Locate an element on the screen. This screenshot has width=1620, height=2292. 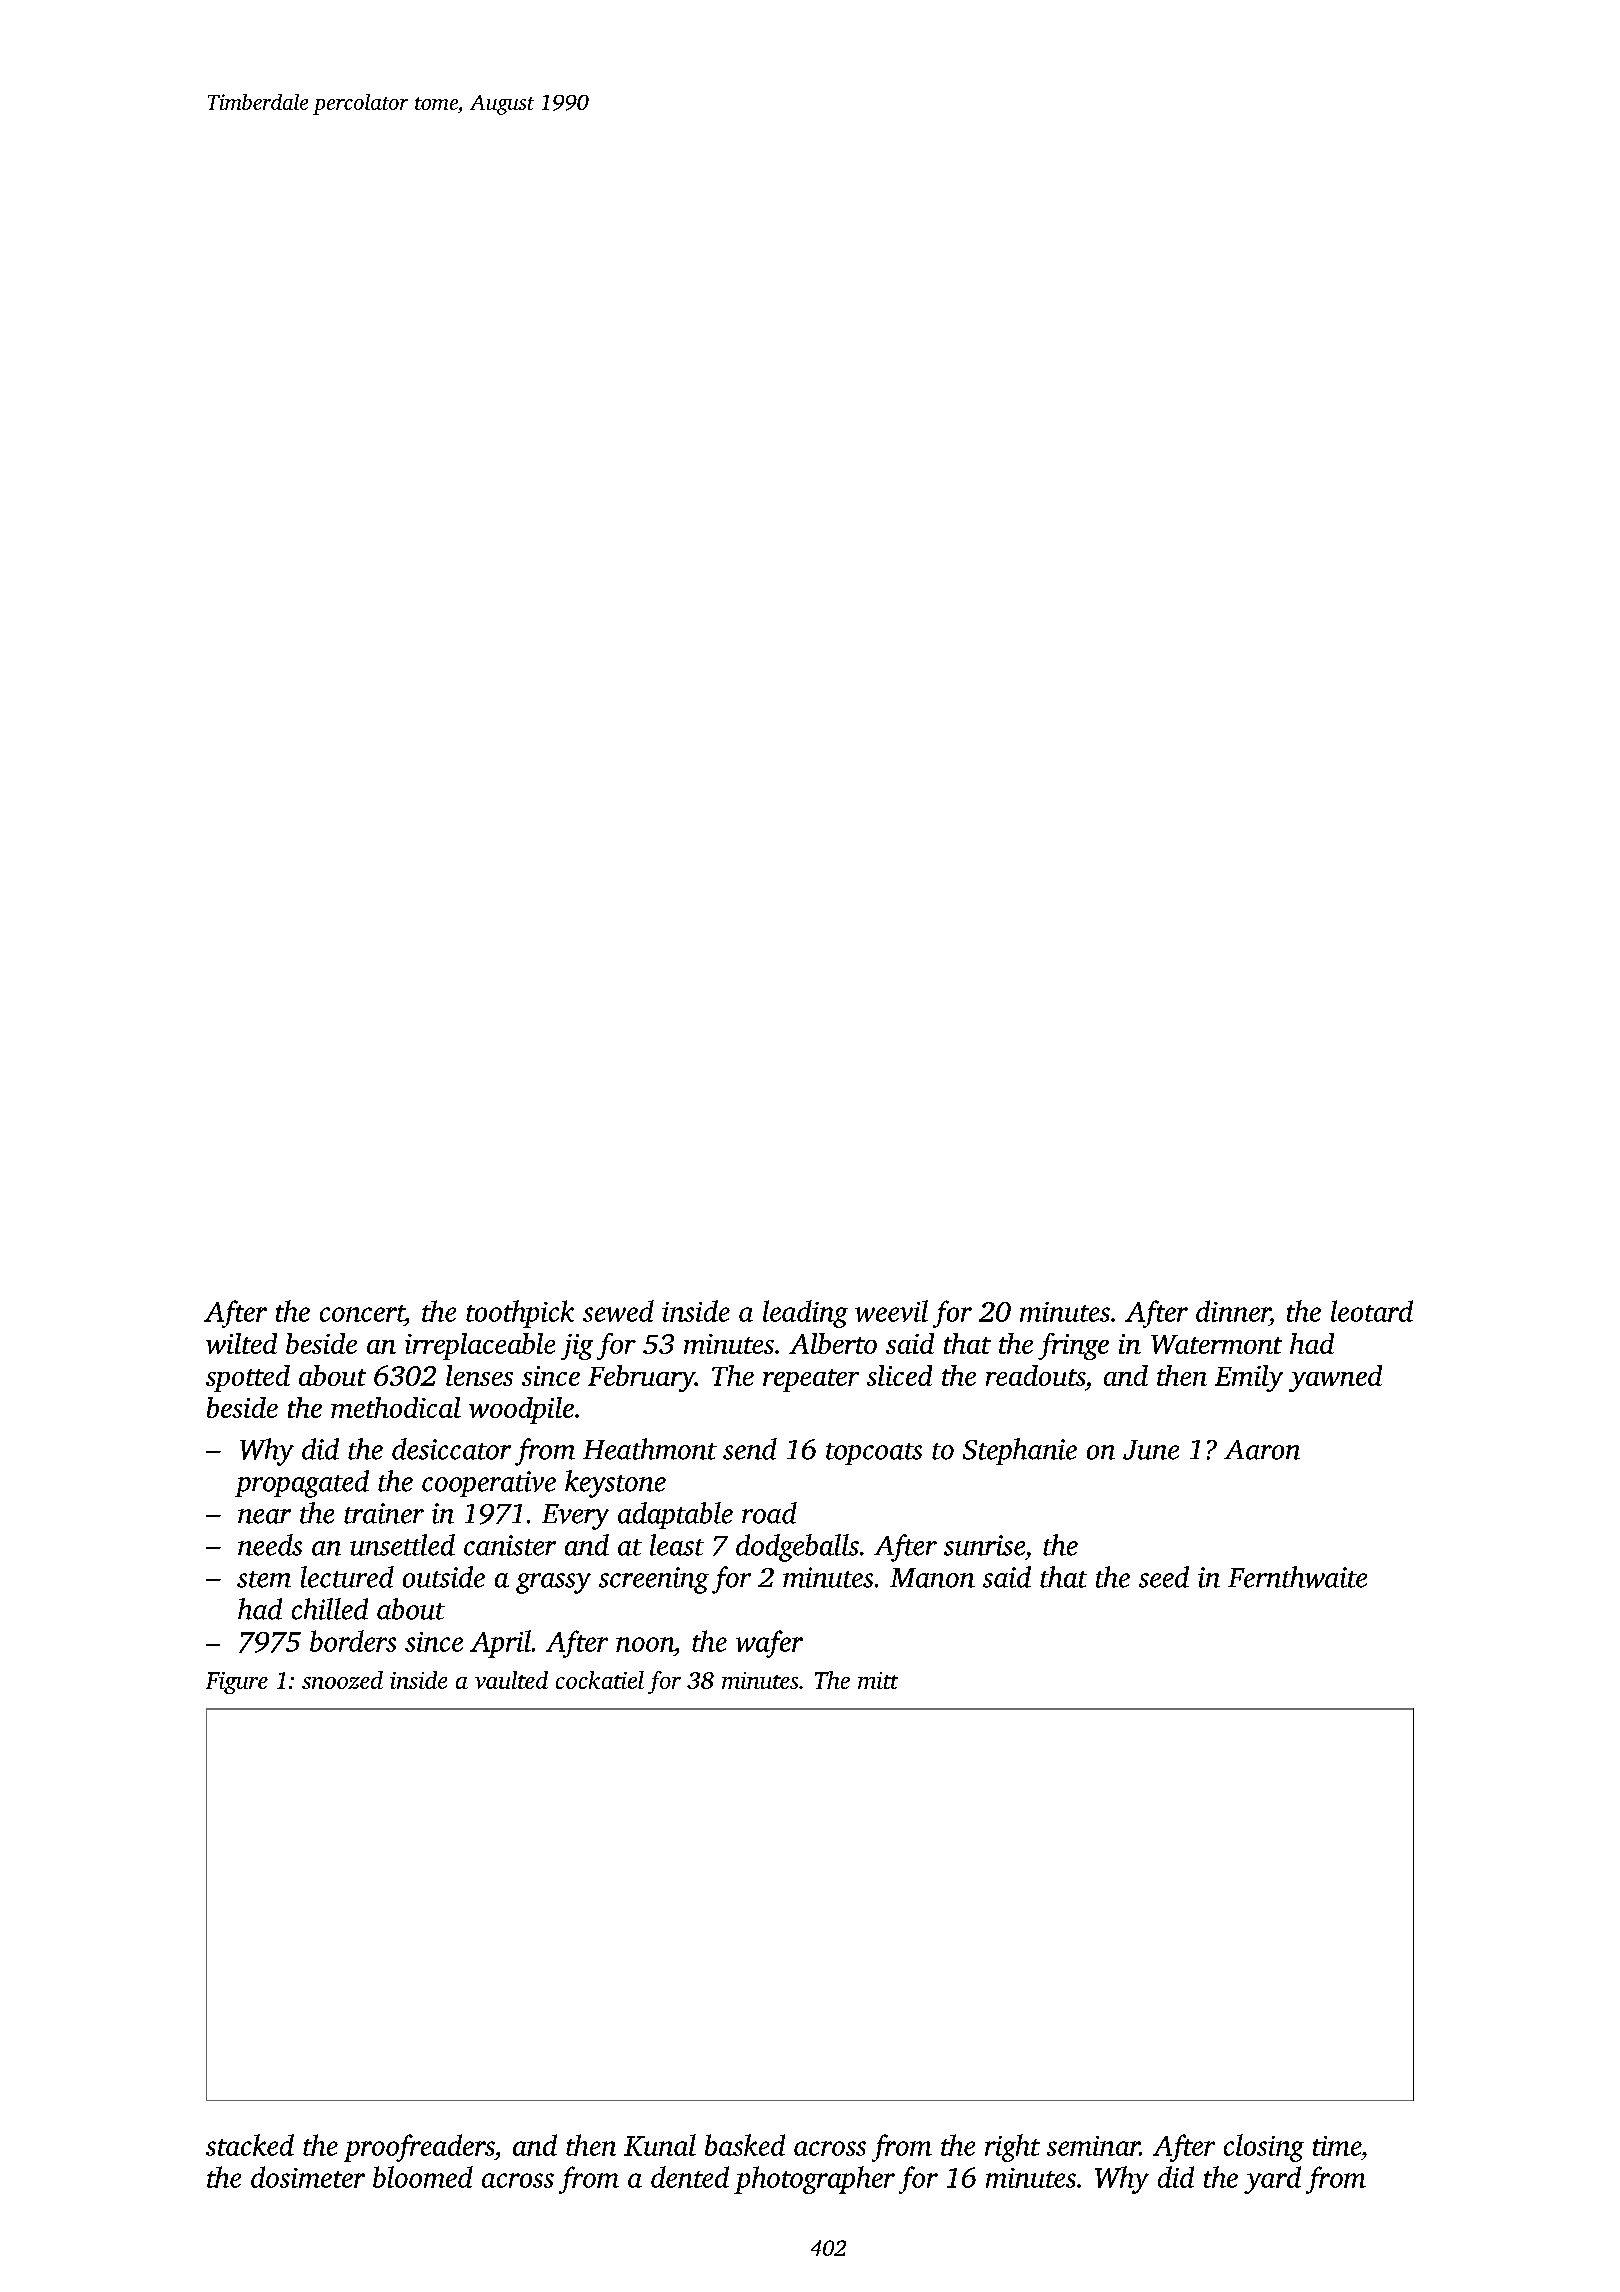
mitt is located at coordinates (878, 1680).
